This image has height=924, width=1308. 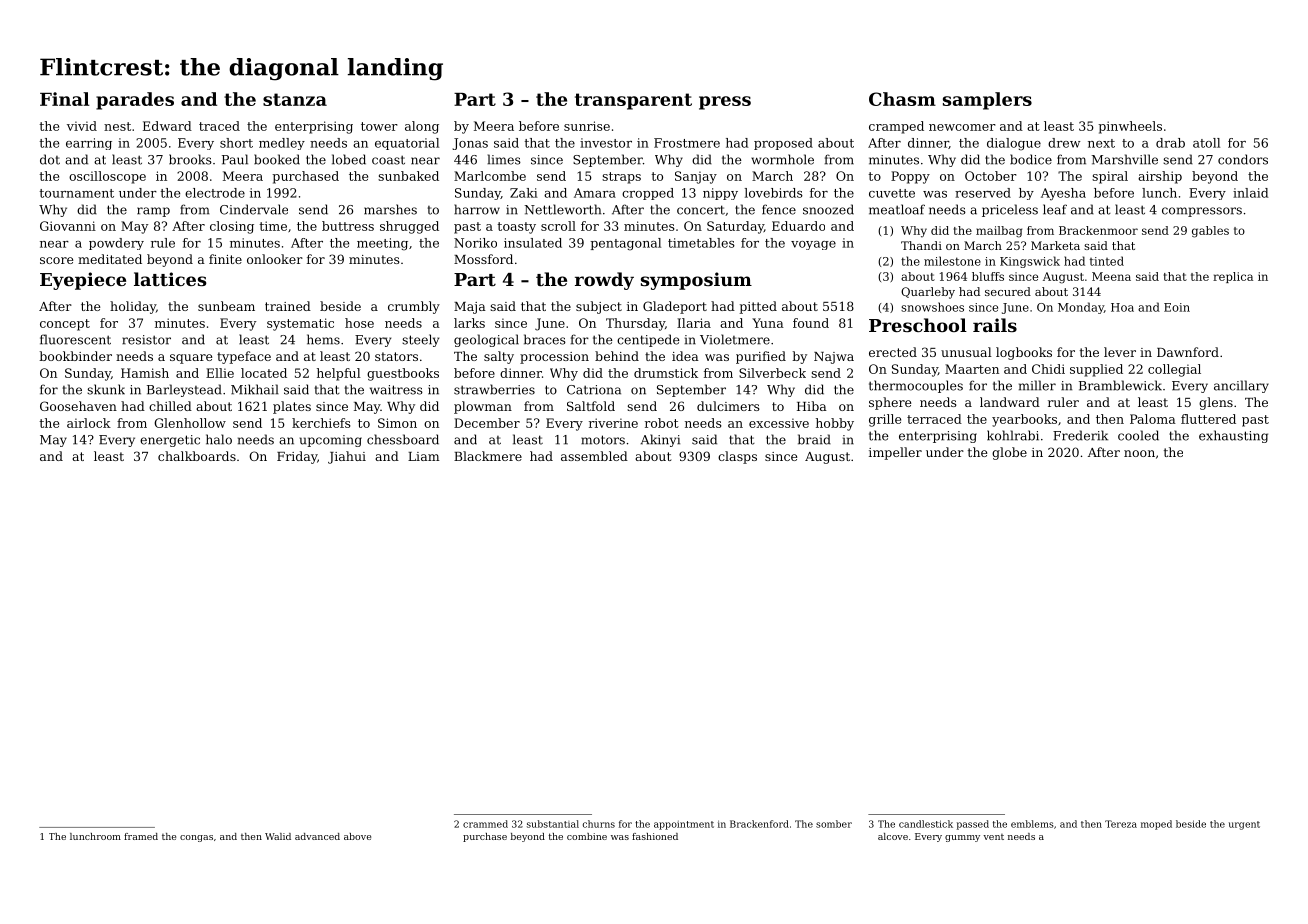 What do you see at coordinates (244, 357) in the image?
I see `typeface` at bounding box center [244, 357].
